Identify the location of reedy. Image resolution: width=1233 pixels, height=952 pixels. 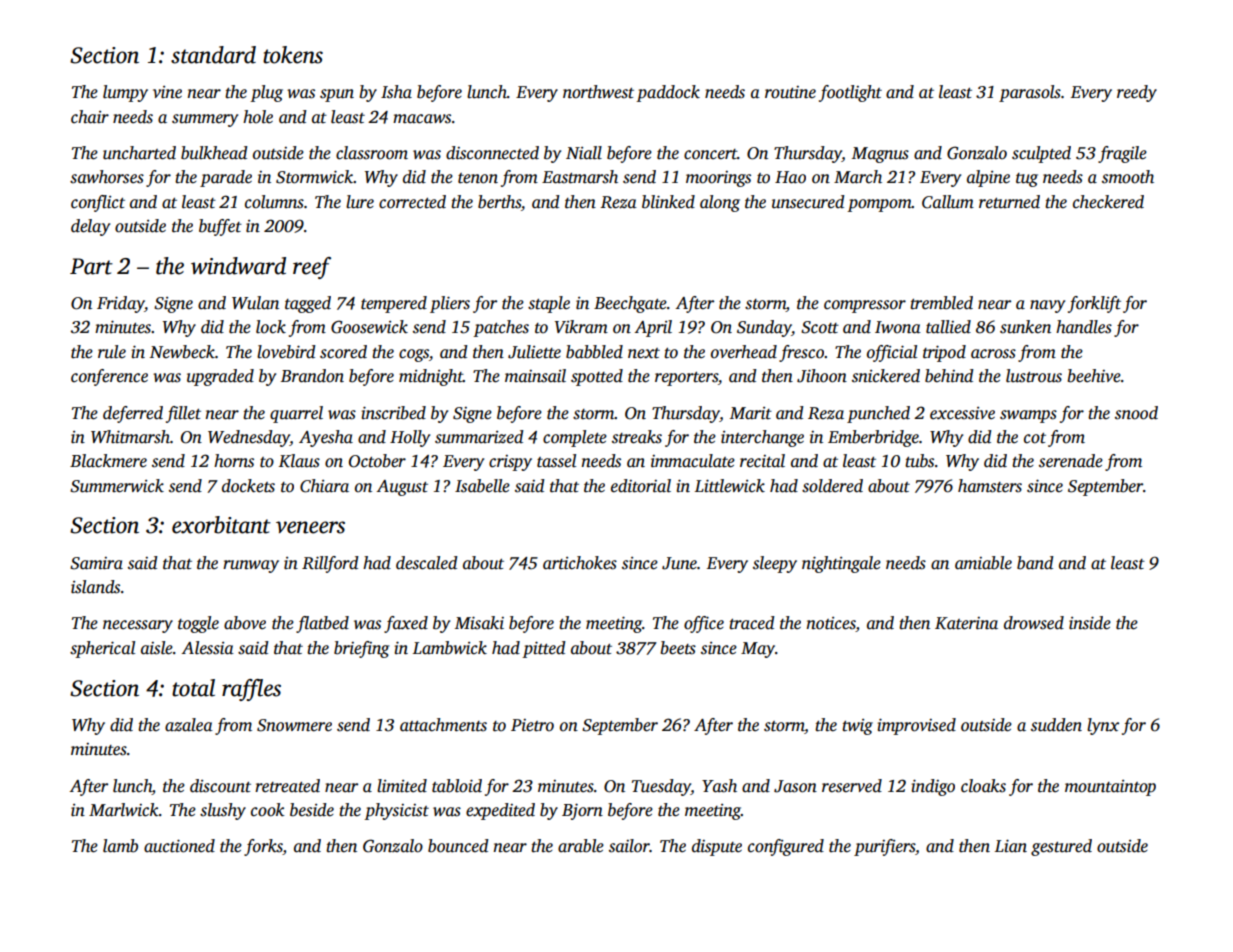
(1137, 93).
